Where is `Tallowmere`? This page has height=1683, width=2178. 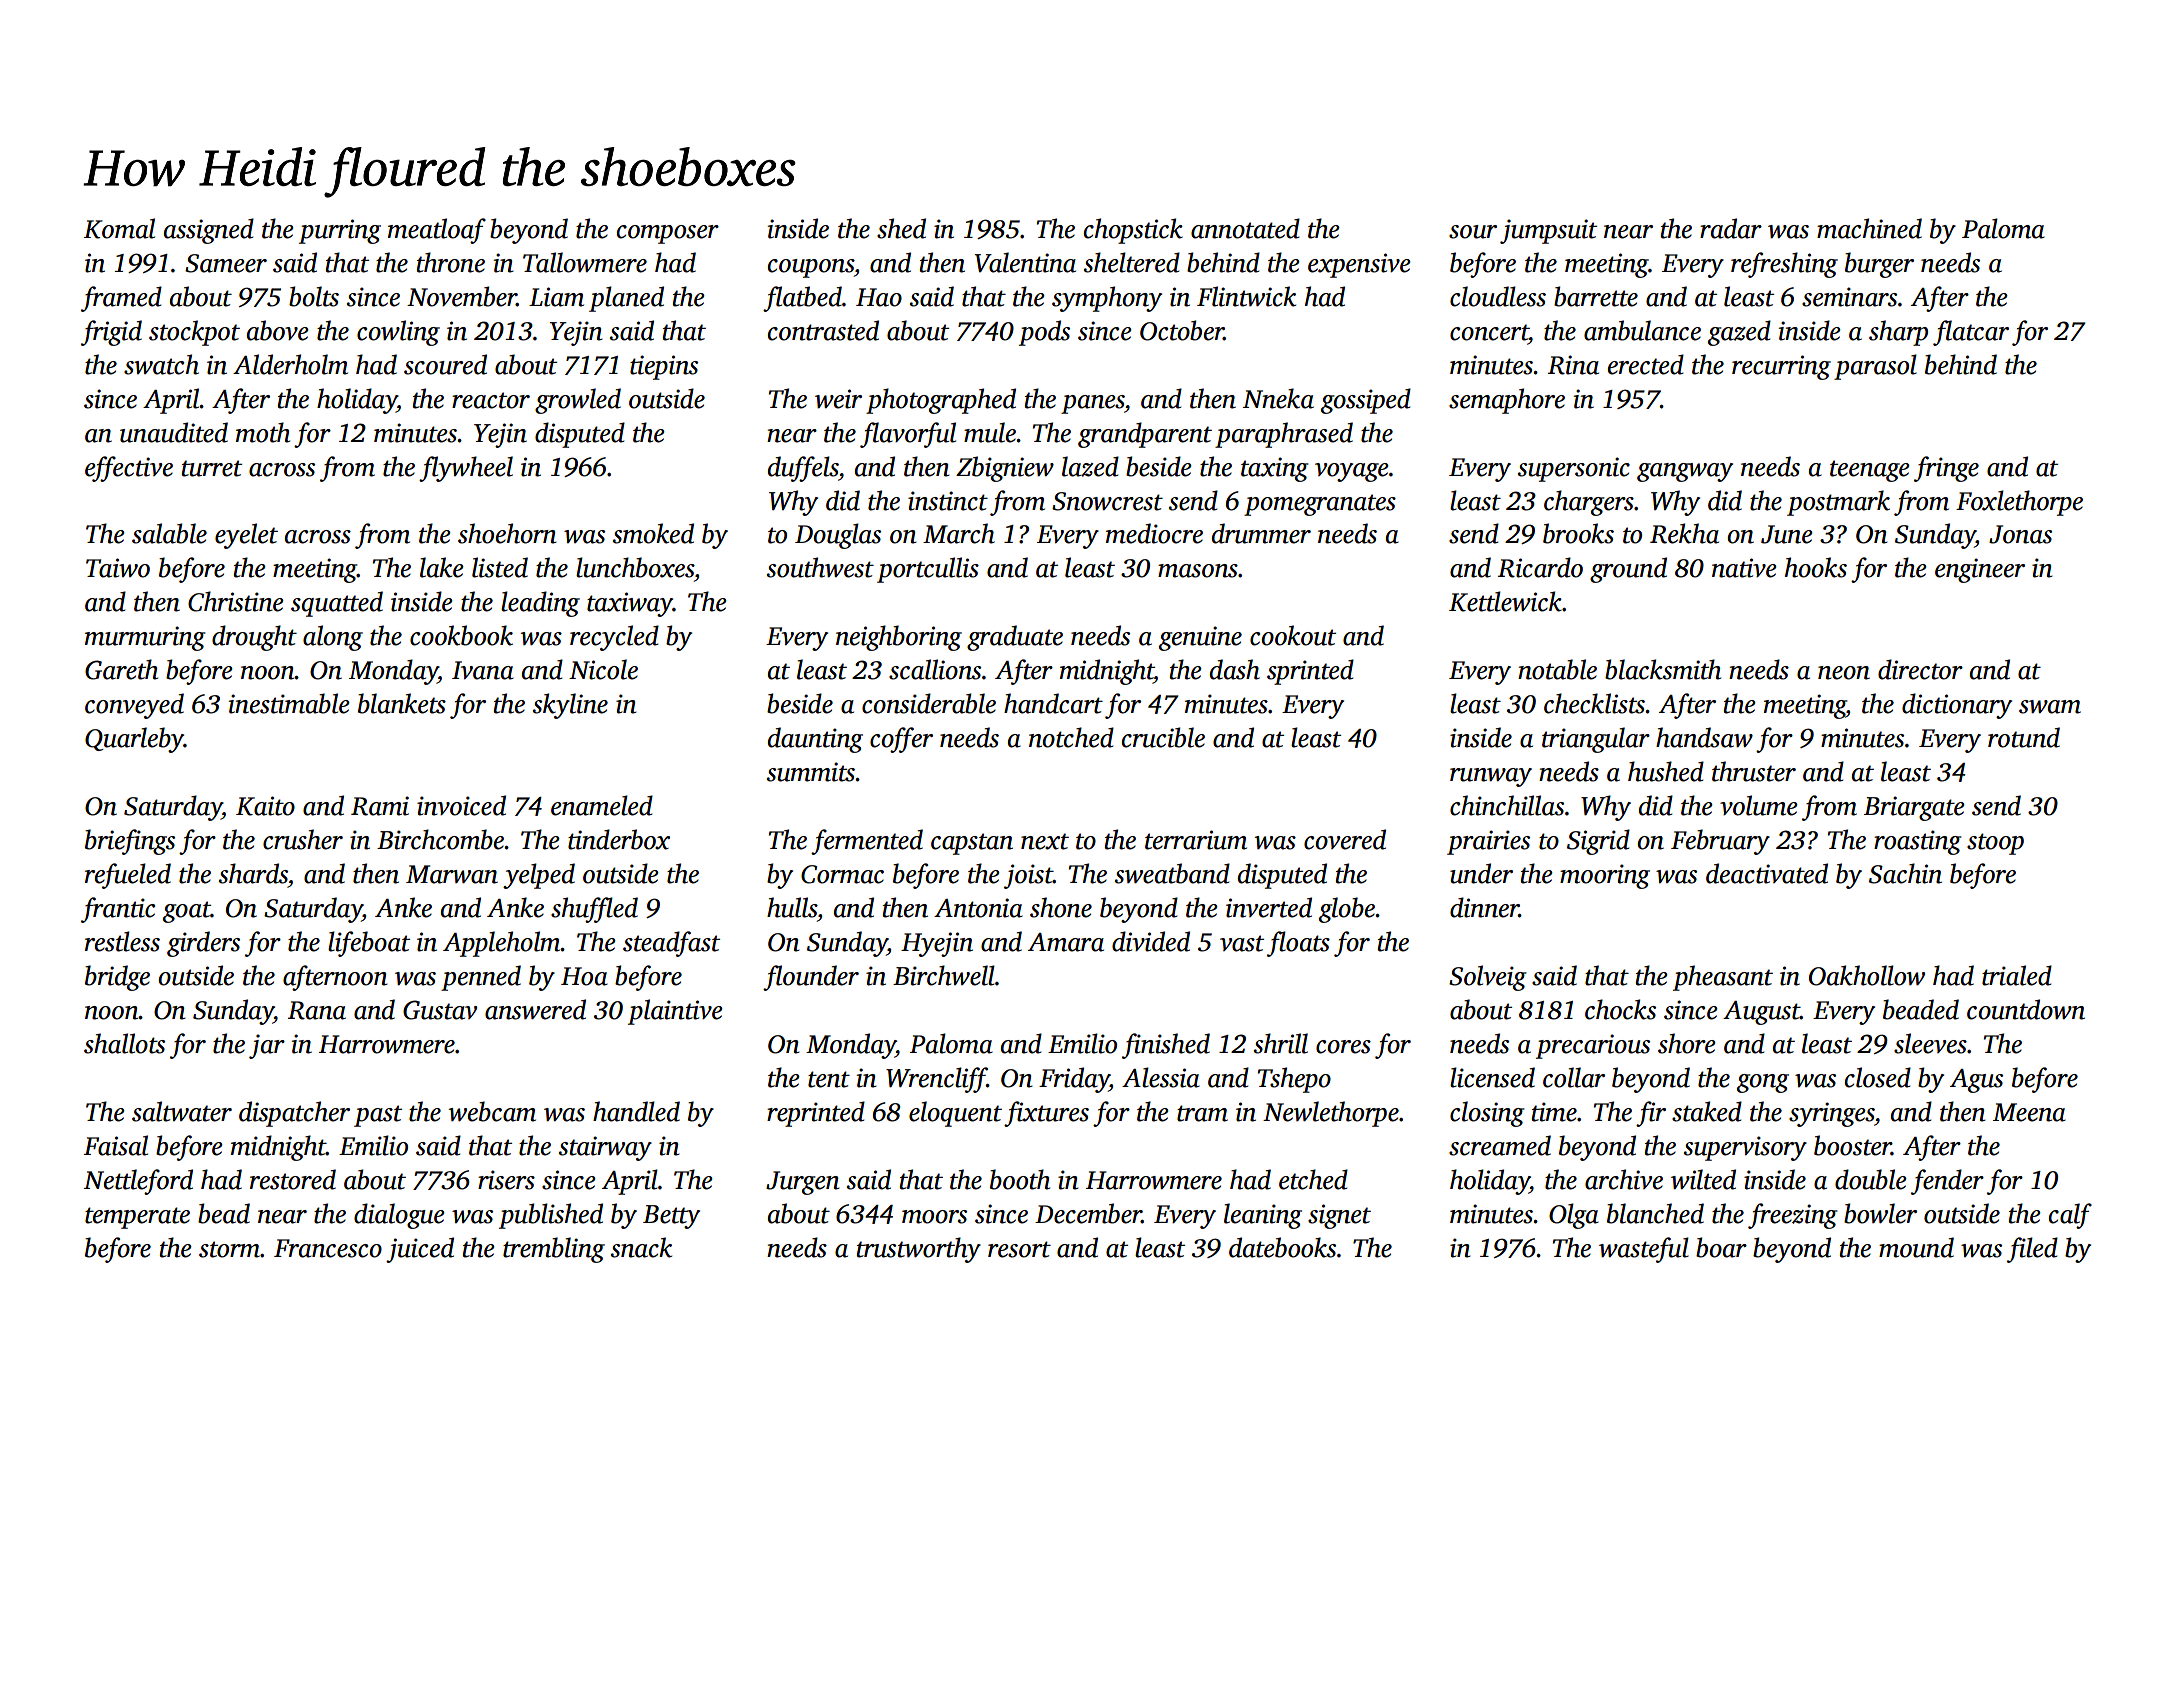 Tallowmere is located at coordinates (585, 262).
